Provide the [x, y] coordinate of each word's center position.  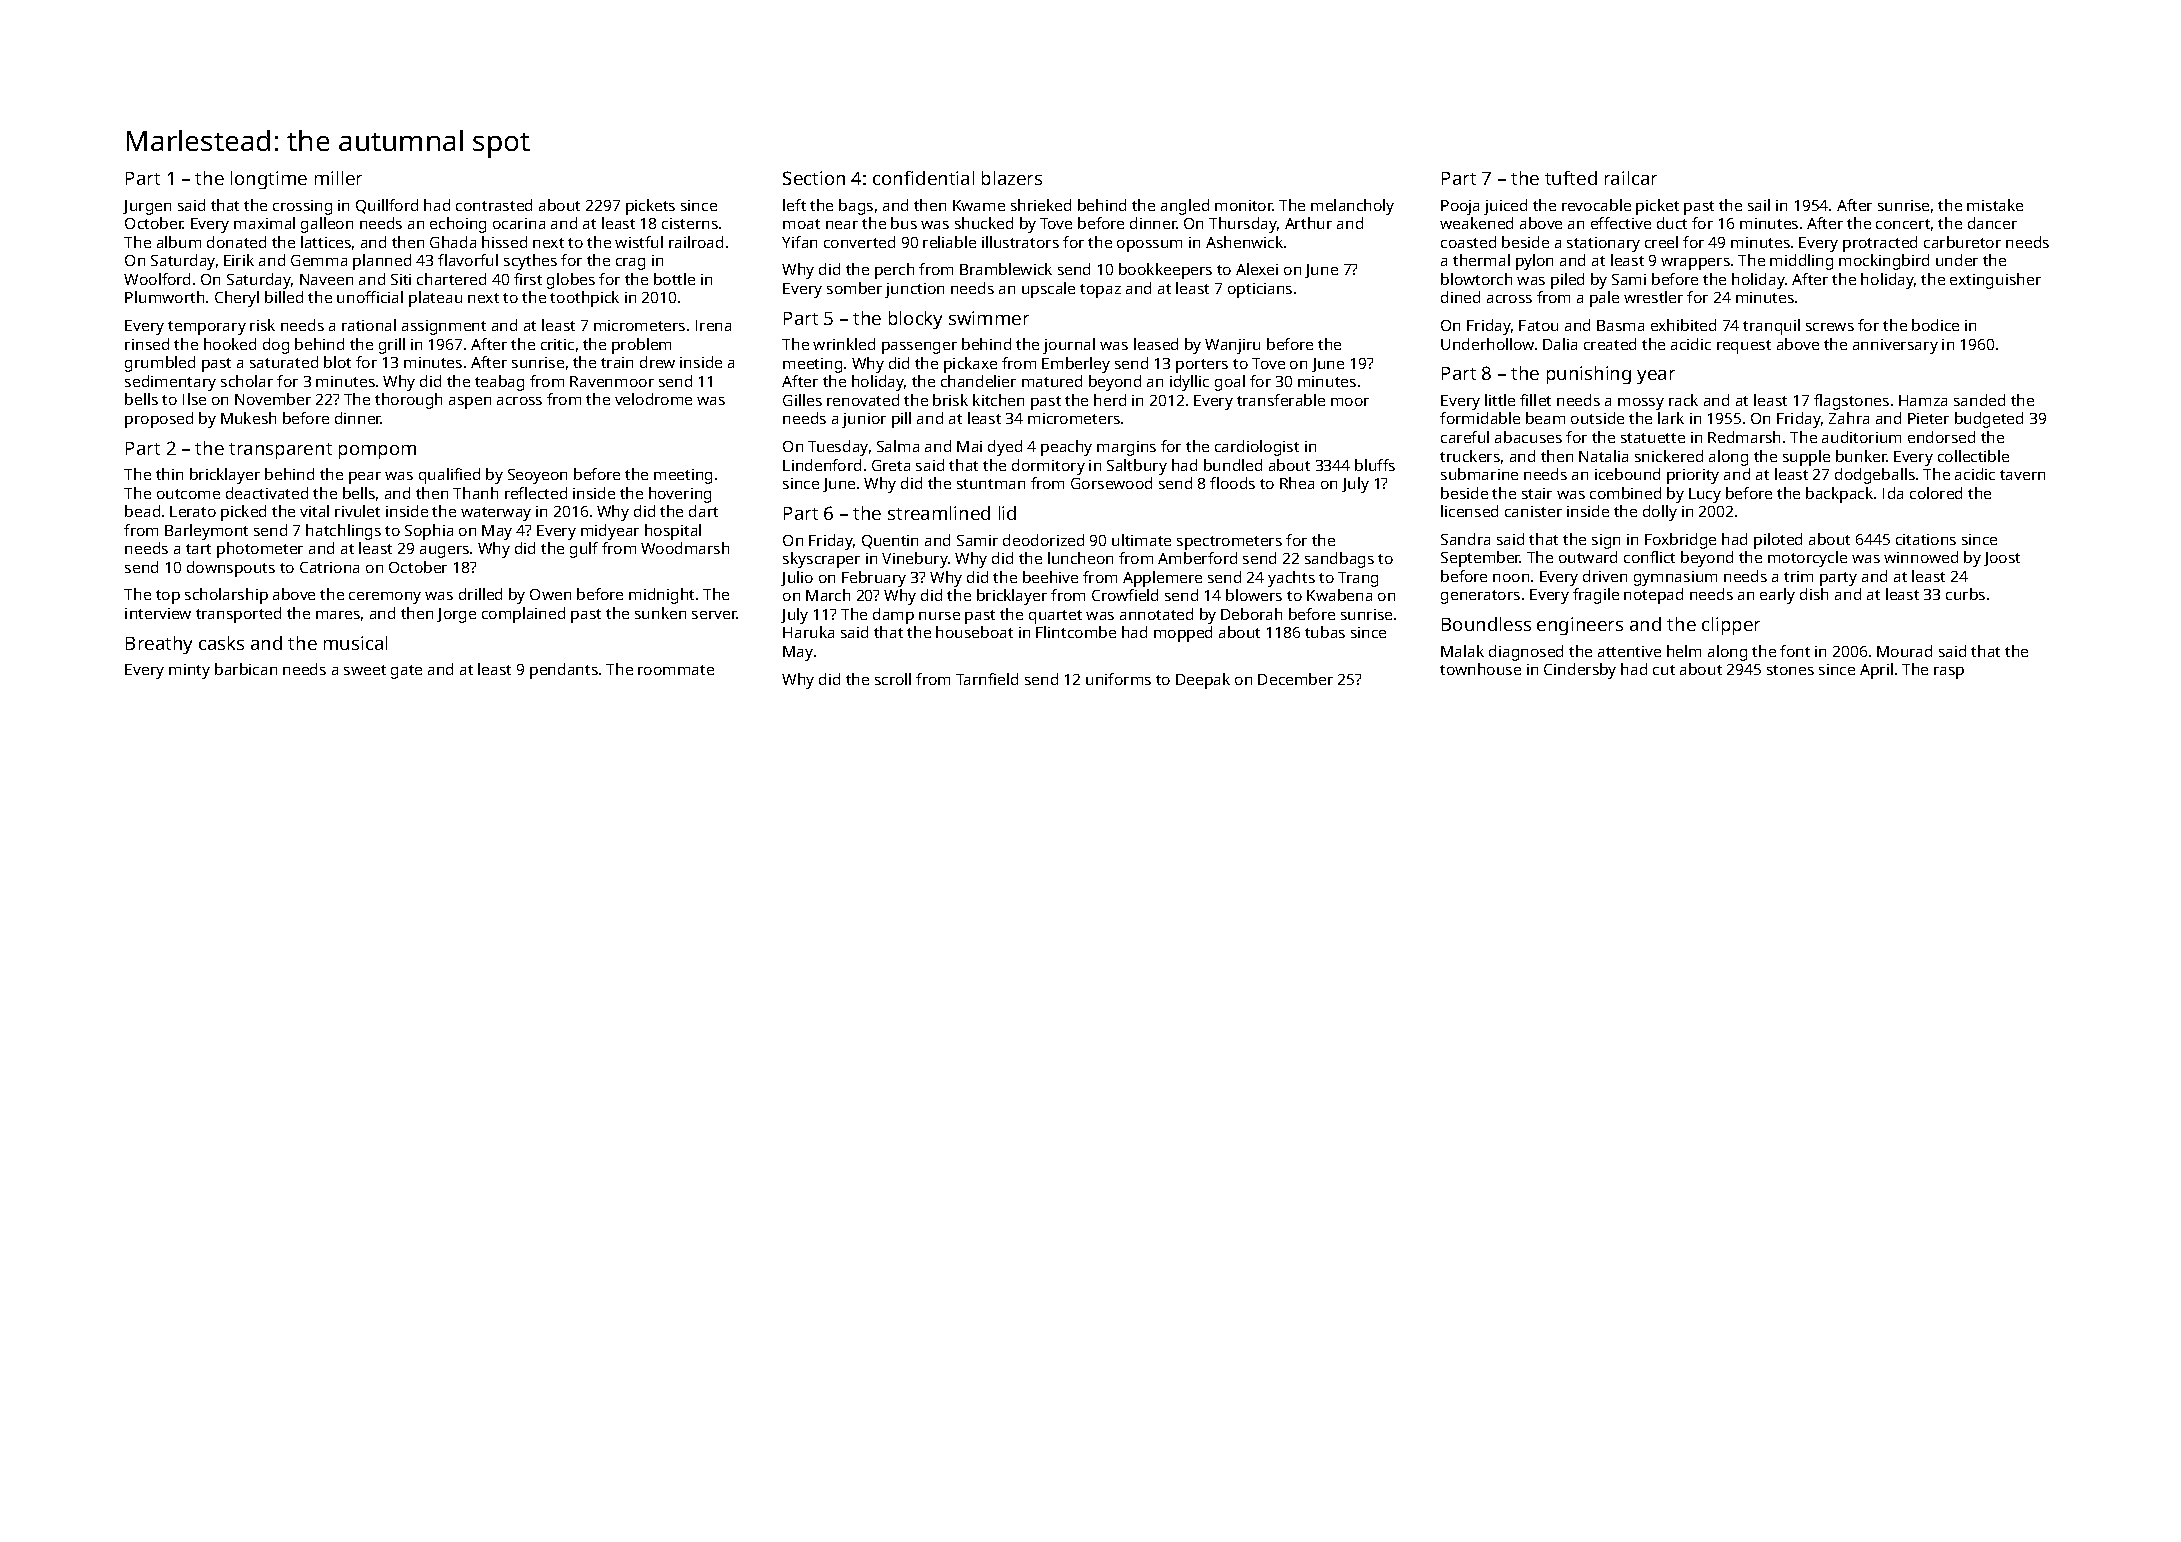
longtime [269, 180]
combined [1625, 493]
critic [557, 344]
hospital [673, 532]
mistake [1995, 205]
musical [355, 643]
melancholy [1352, 207]
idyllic [1189, 383]
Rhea [1297, 483]
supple [1806, 458]
